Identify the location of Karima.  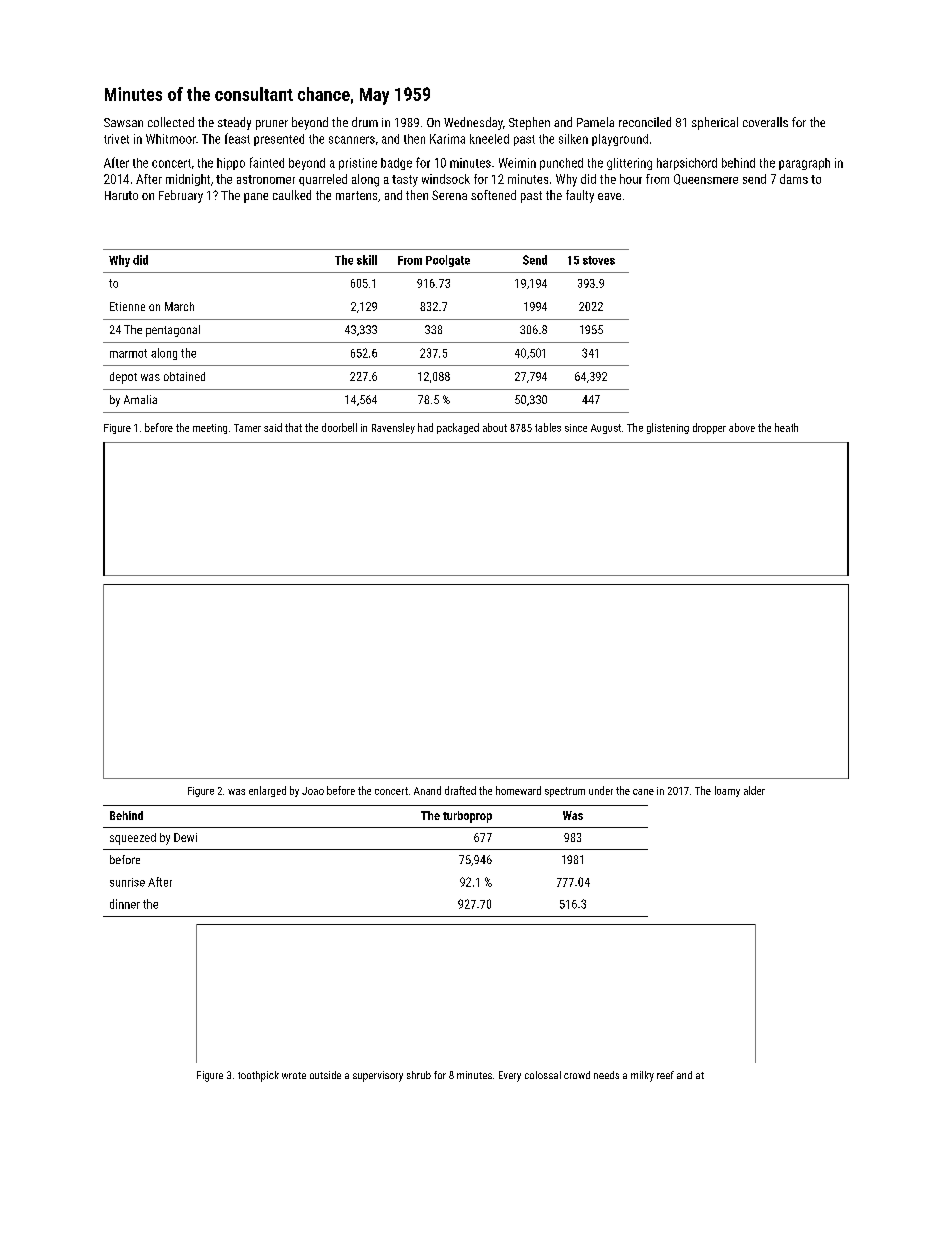
(447, 139).
